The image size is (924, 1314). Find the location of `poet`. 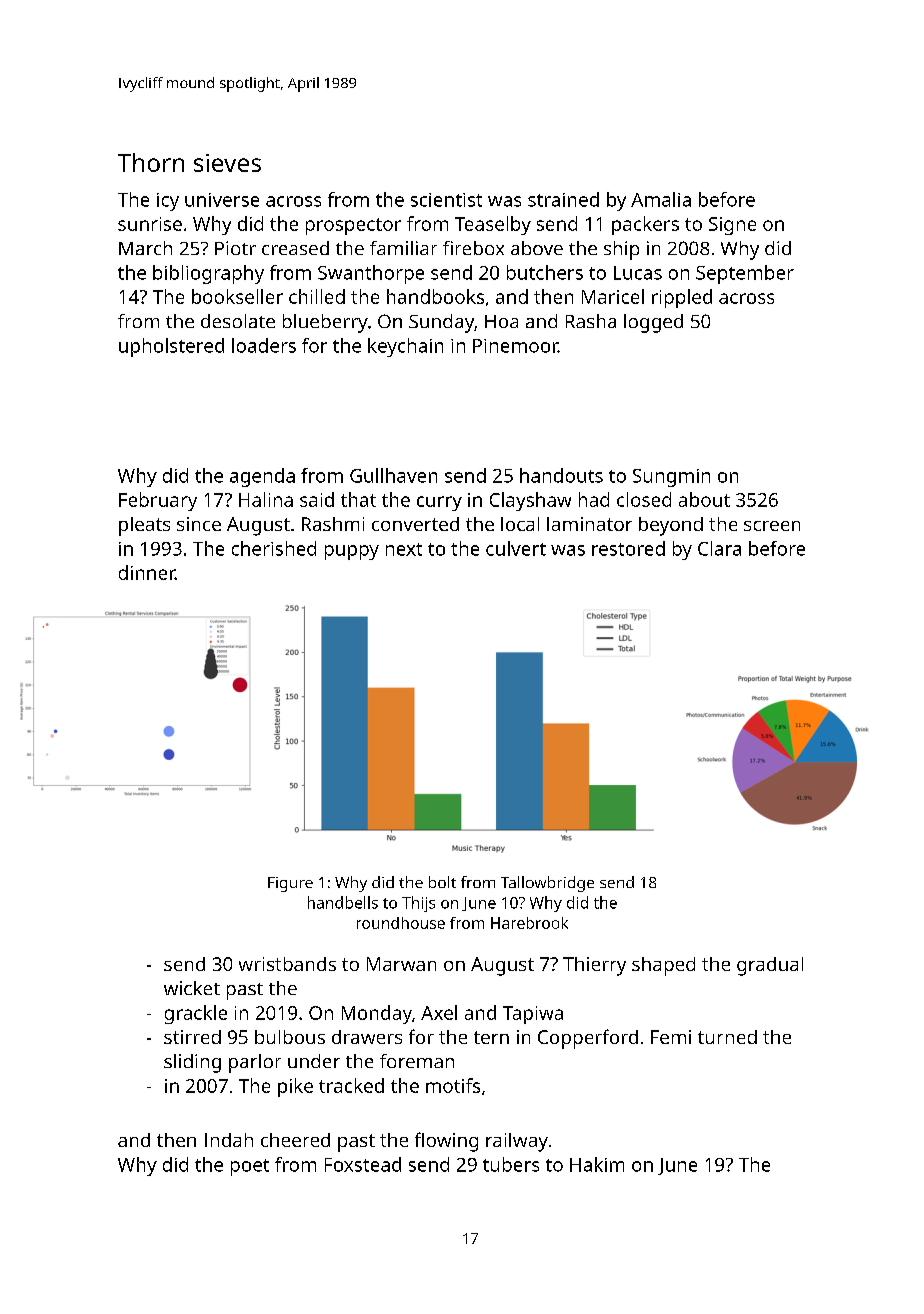

poet is located at coordinates (250, 1167).
